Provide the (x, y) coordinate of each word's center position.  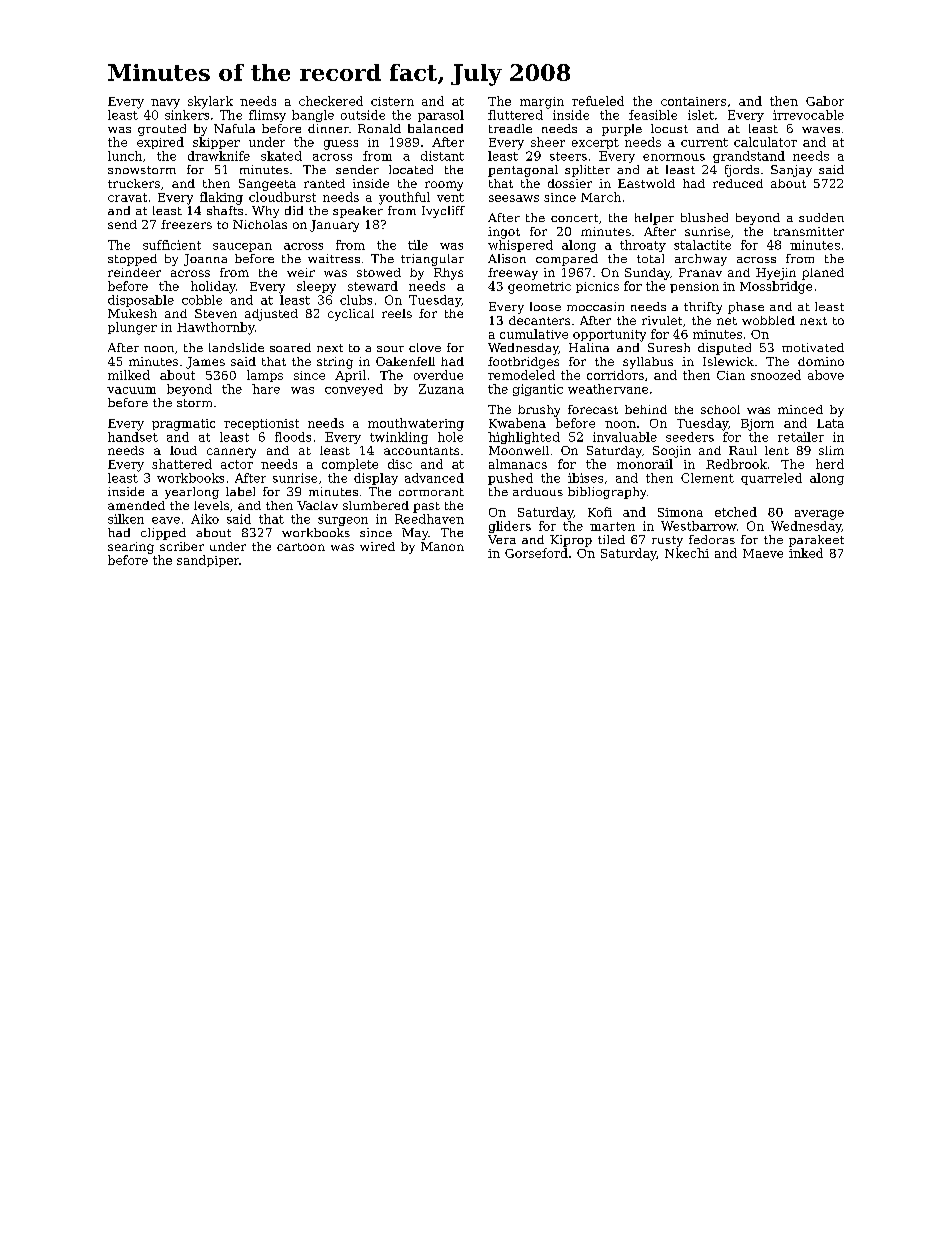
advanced (434, 478)
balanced (435, 128)
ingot (504, 233)
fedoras (712, 539)
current (704, 142)
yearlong (192, 493)
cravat (127, 197)
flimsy (267, 116)
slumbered (376, 505)
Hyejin (776, 274)
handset (133, 437)
